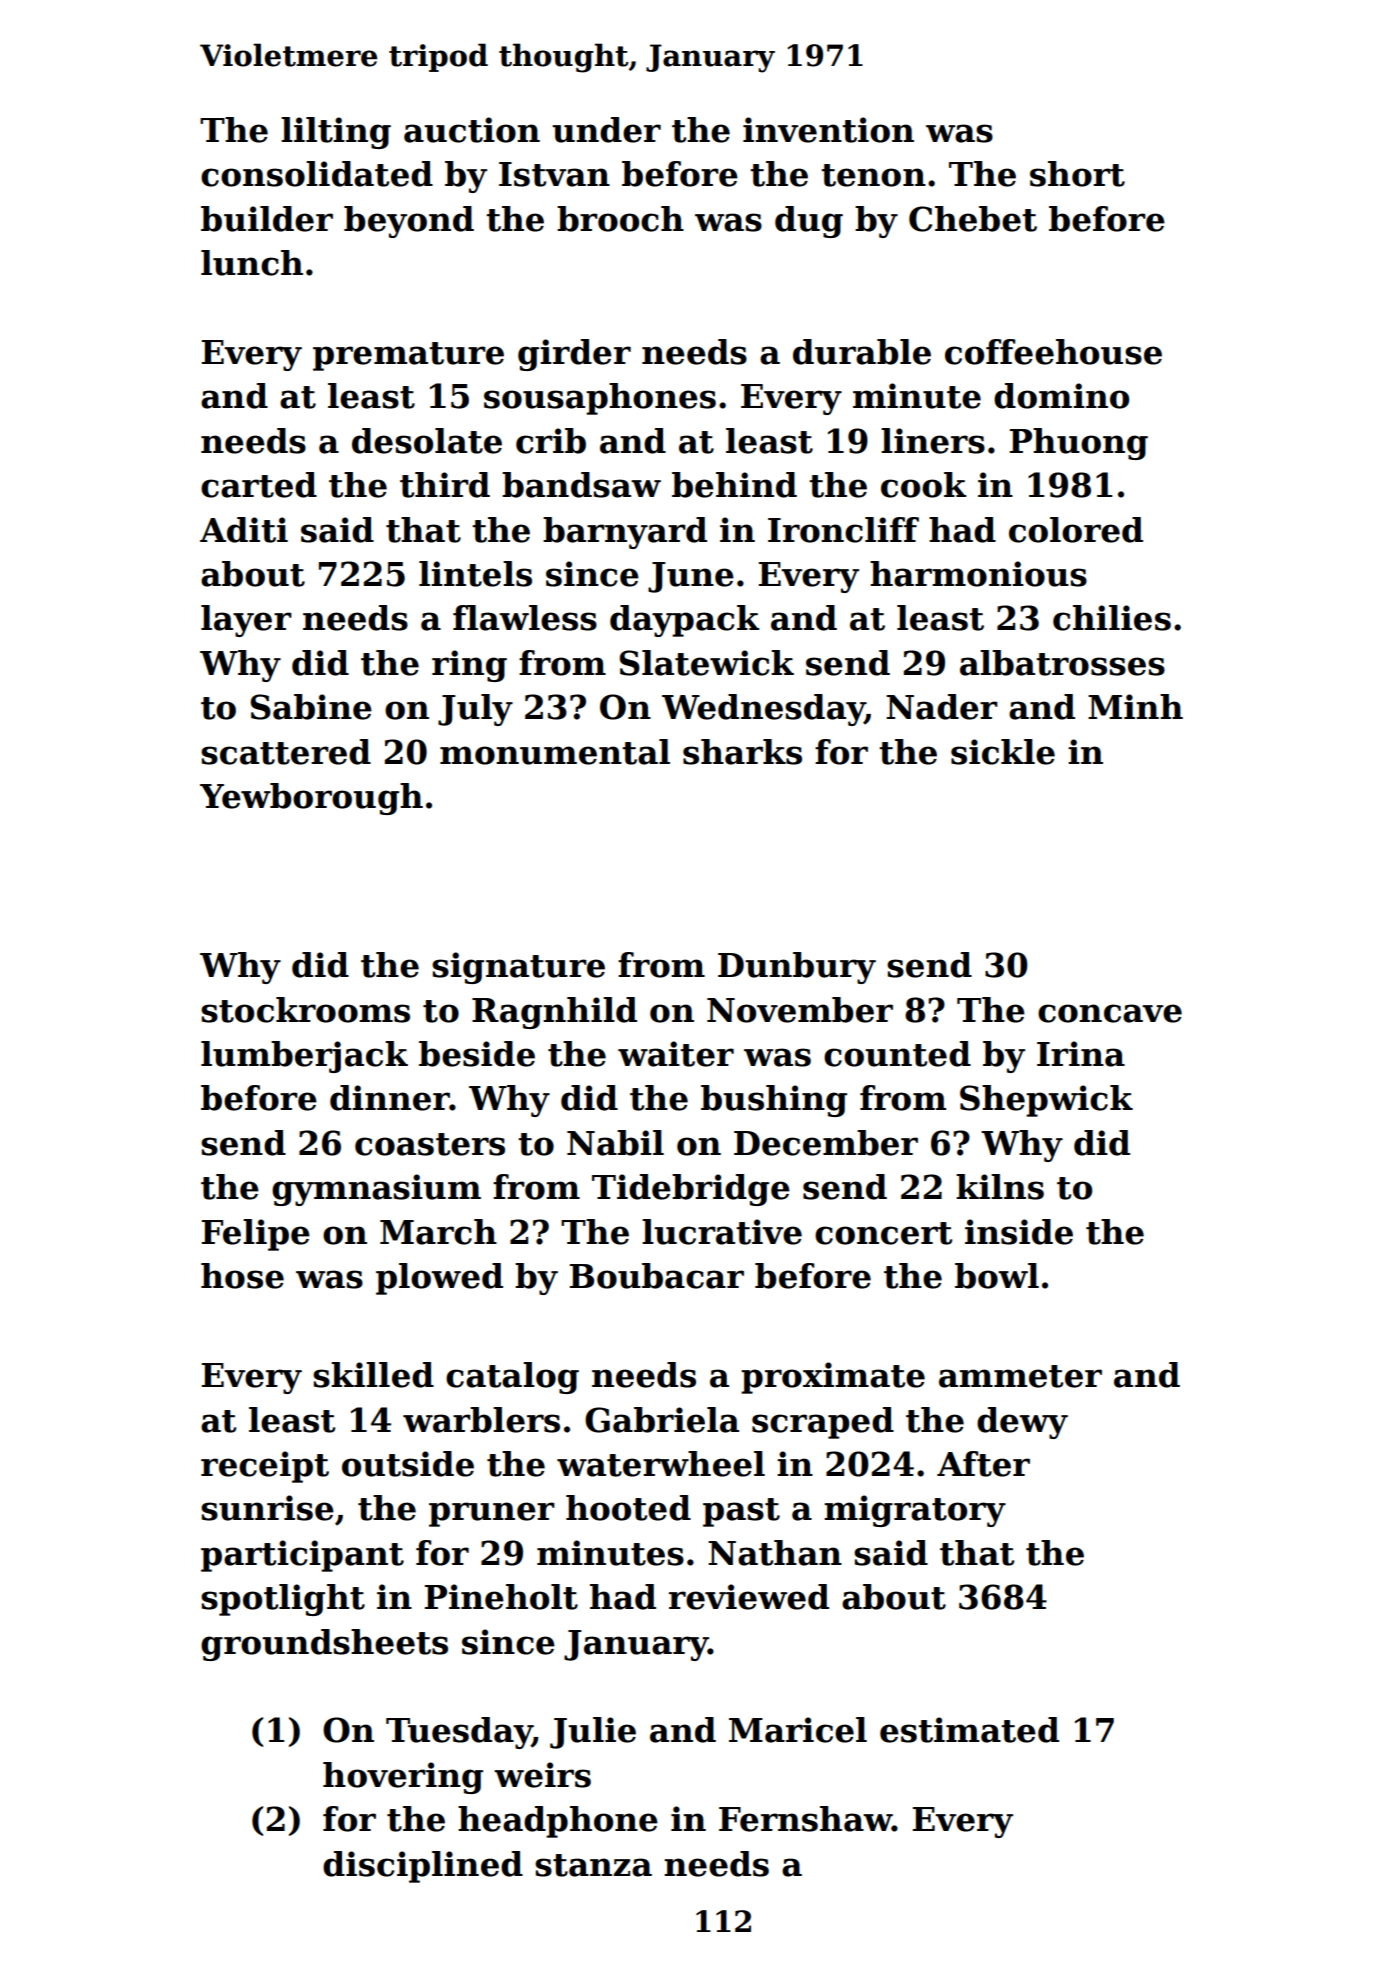  What do you see at coordinates (324, 1645) in the screenshot?
I see `groundsheets` at bounding box center [324, 1645].
